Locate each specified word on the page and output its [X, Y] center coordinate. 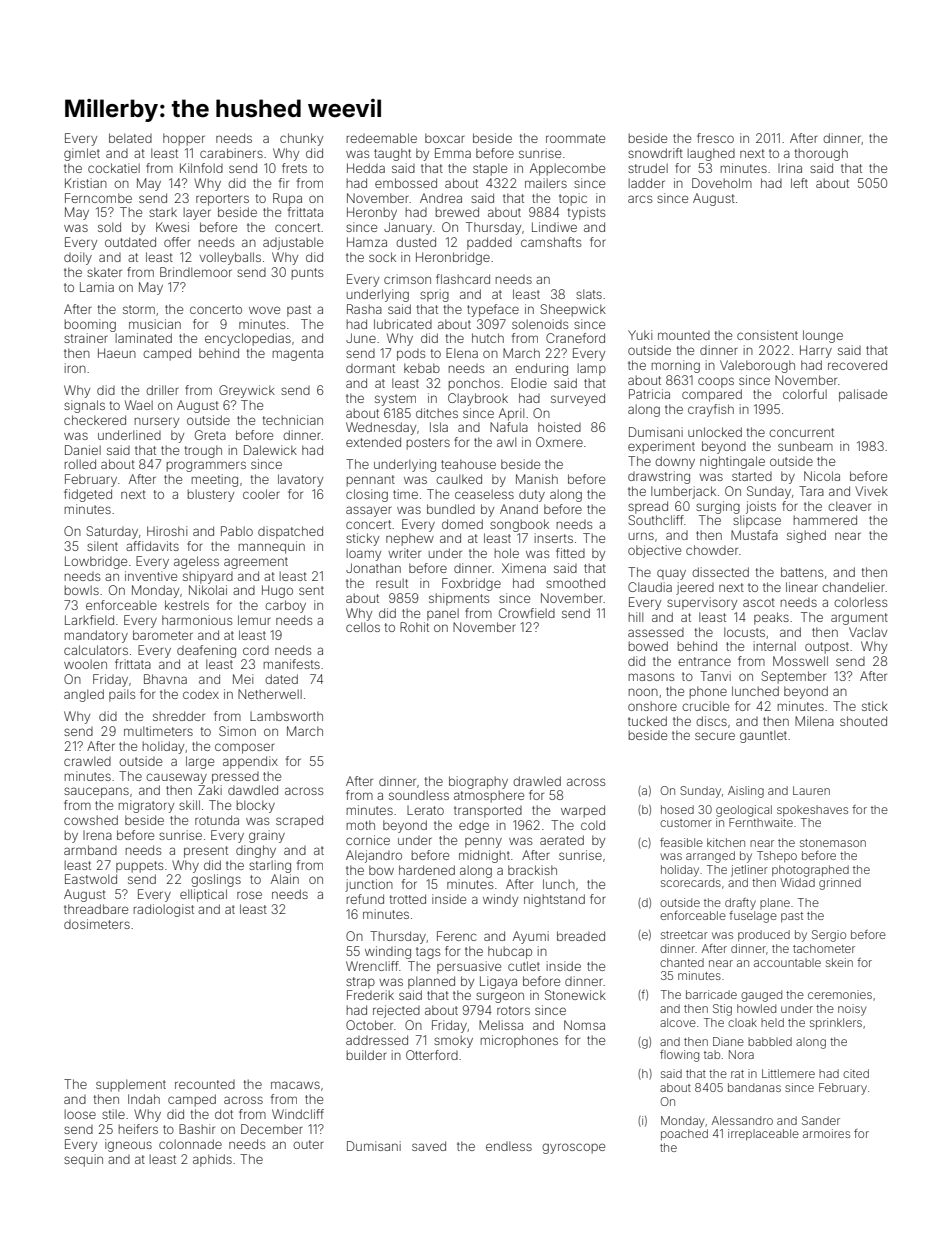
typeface [493, 310]
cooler [261, 494]
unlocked [715, 432]
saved [429, 1146]
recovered [857, 365]
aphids [212, 1160]
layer [197, 213]
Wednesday [381, 428]
